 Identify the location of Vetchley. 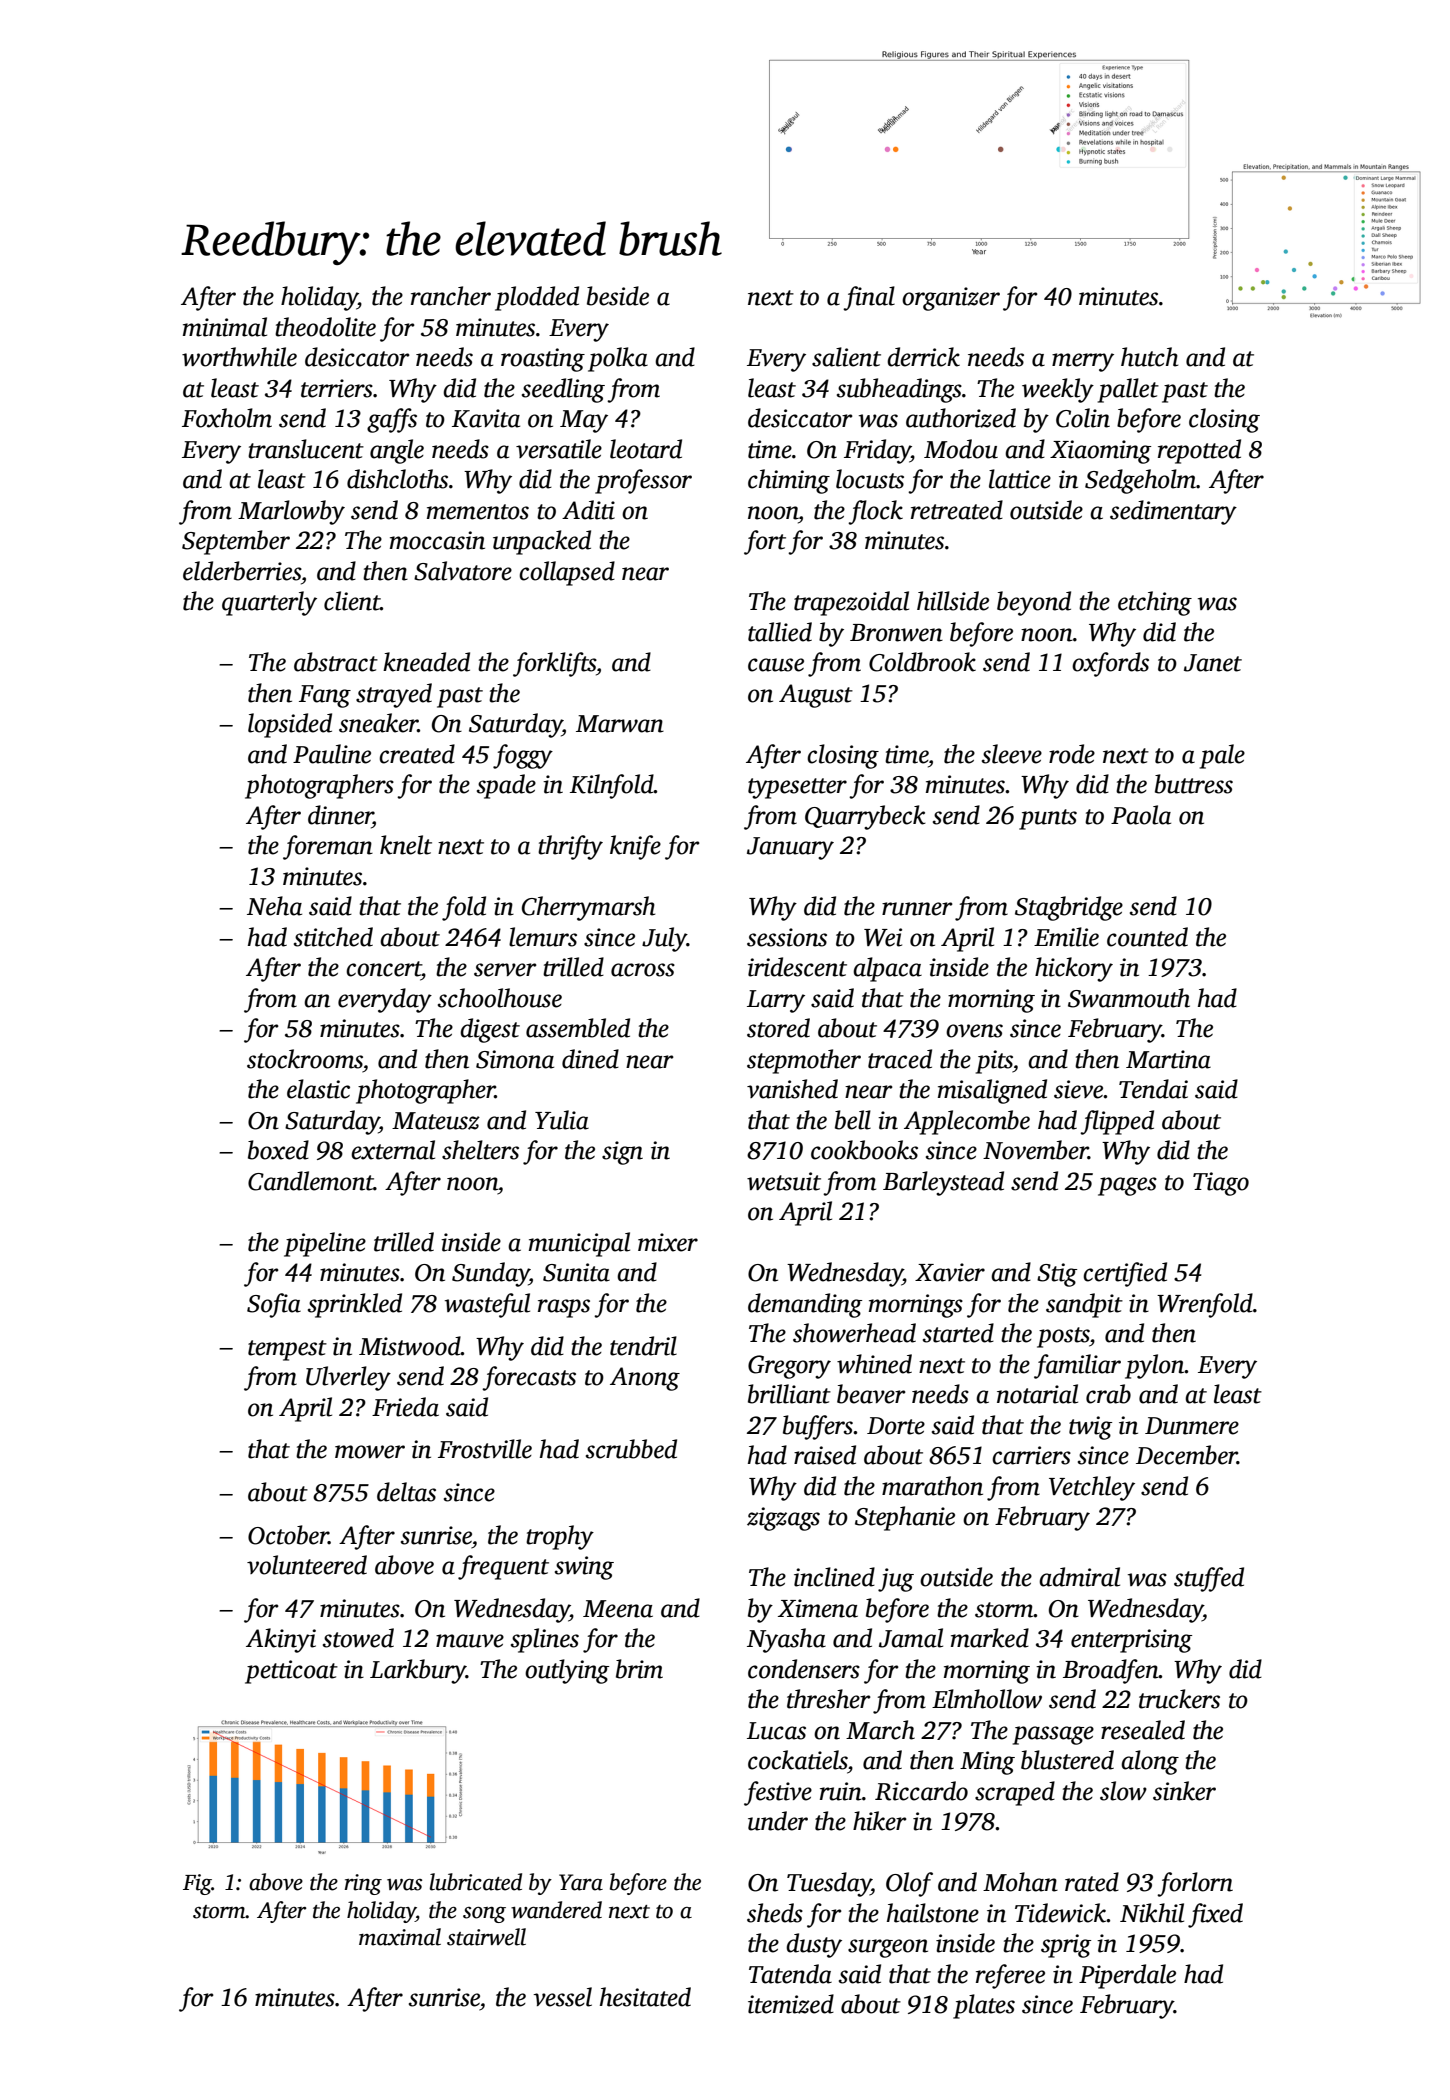
(1092, 1488).
